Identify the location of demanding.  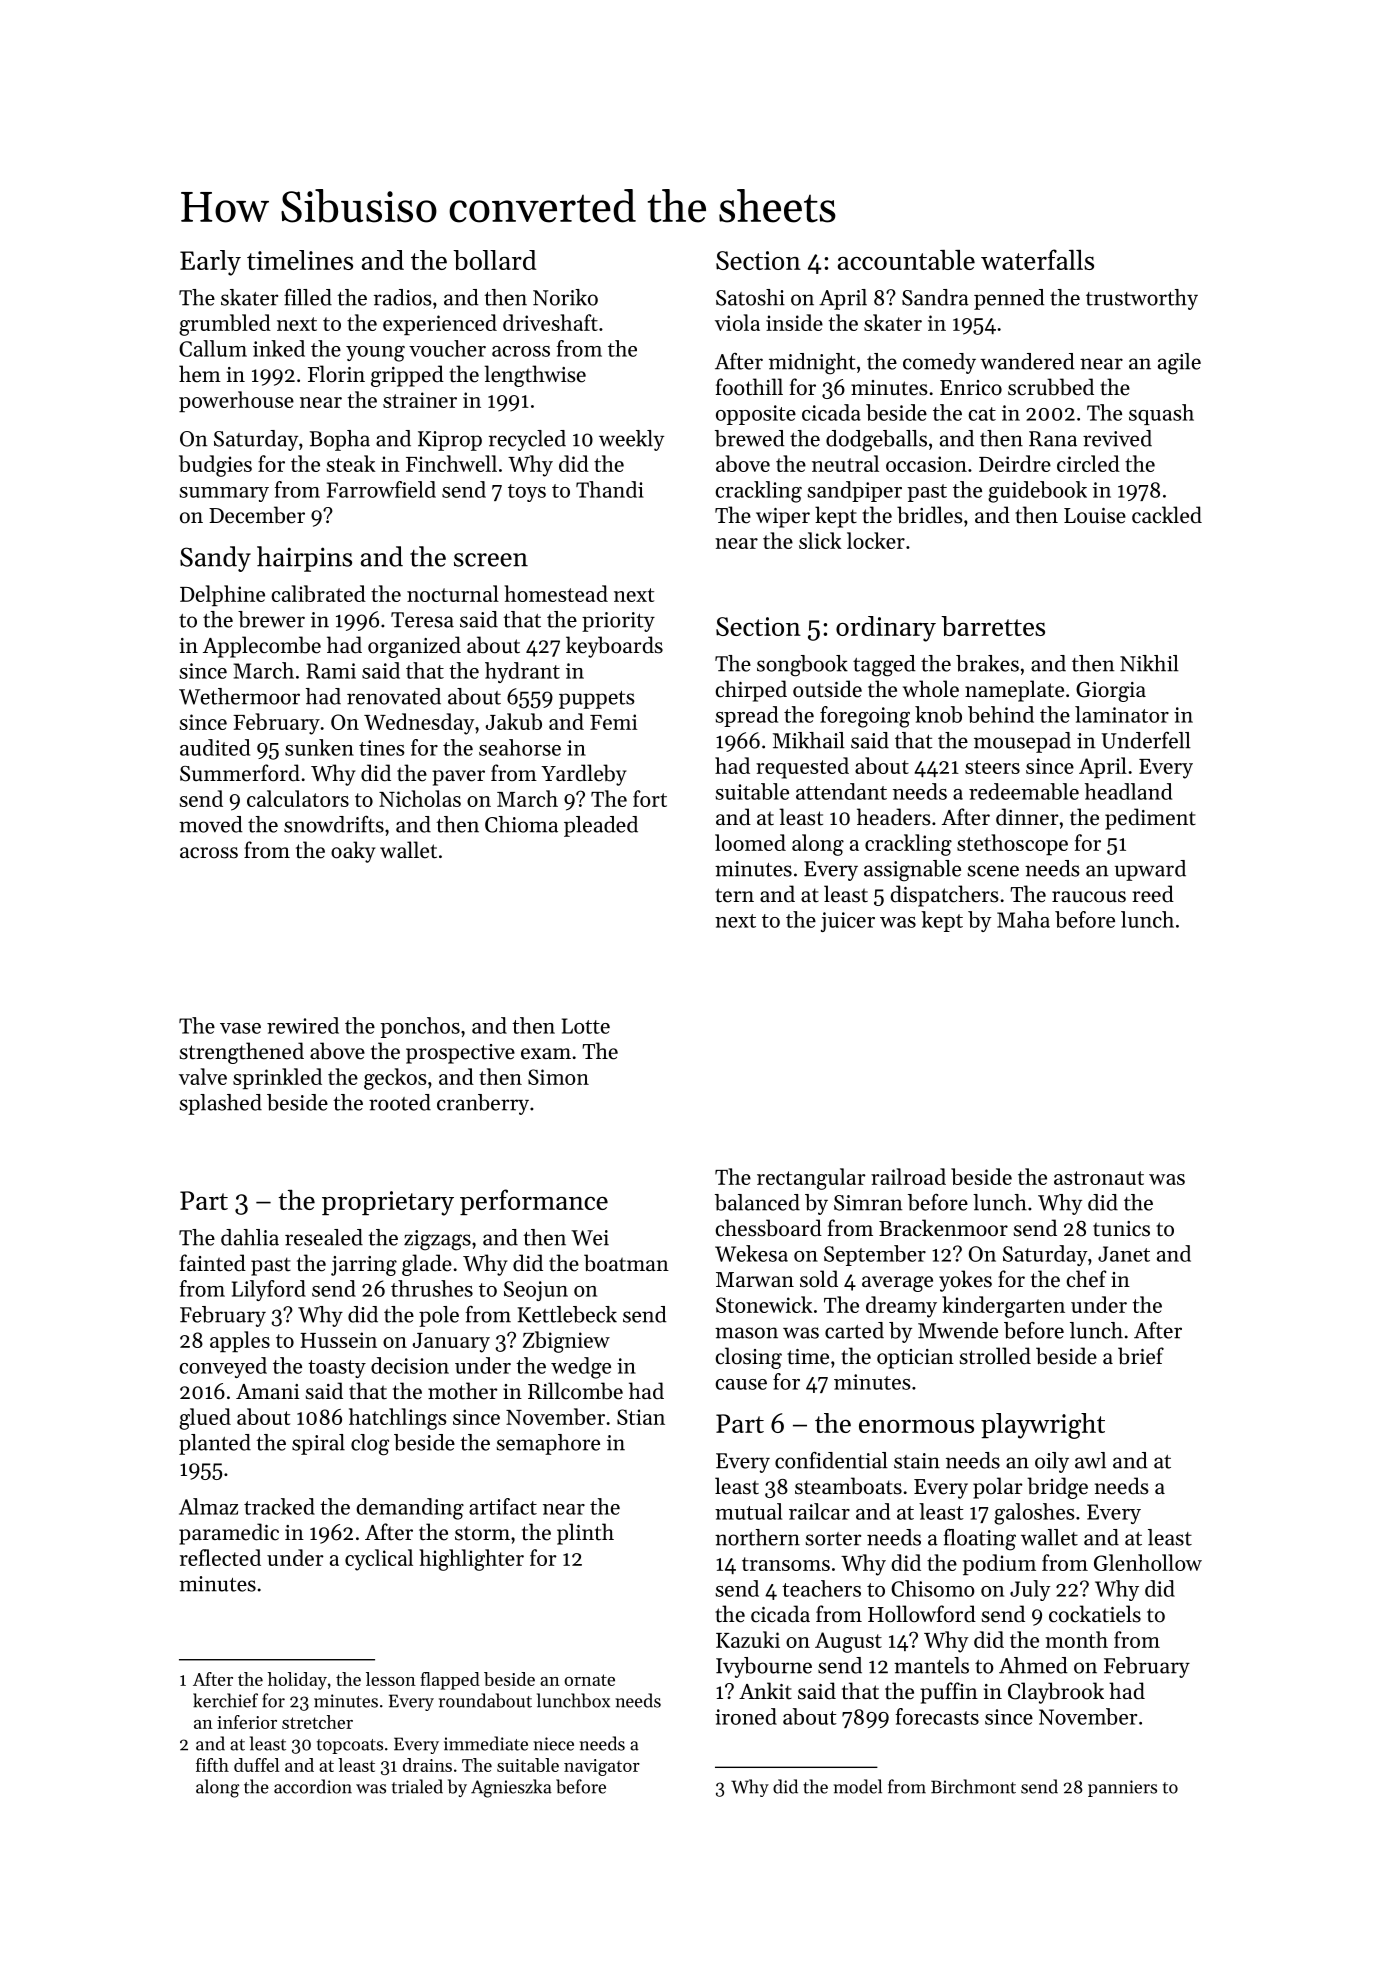
(410, 1509).
